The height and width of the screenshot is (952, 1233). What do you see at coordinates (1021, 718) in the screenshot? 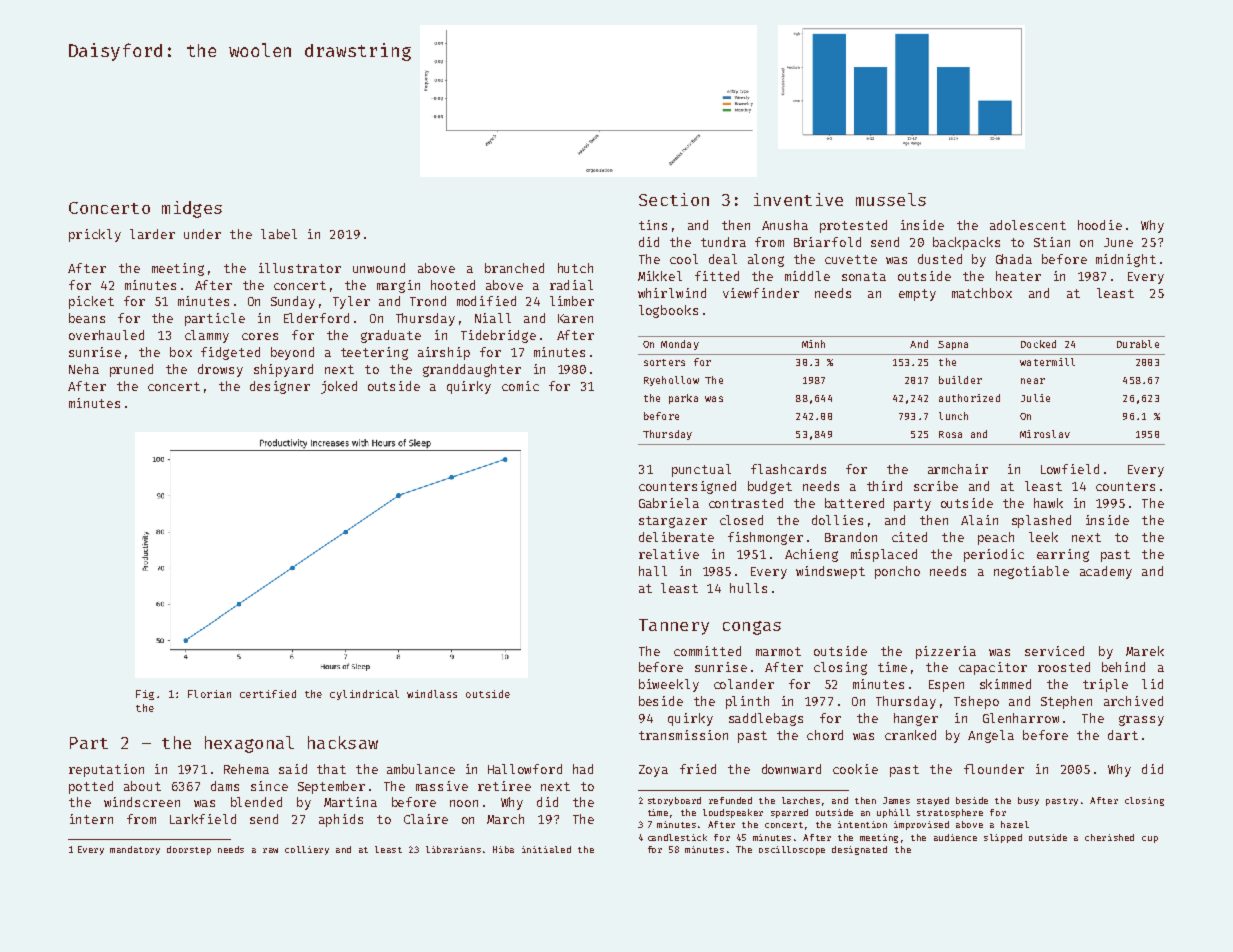
I see `Glenharrow` at bounding box center [1021, 718].
